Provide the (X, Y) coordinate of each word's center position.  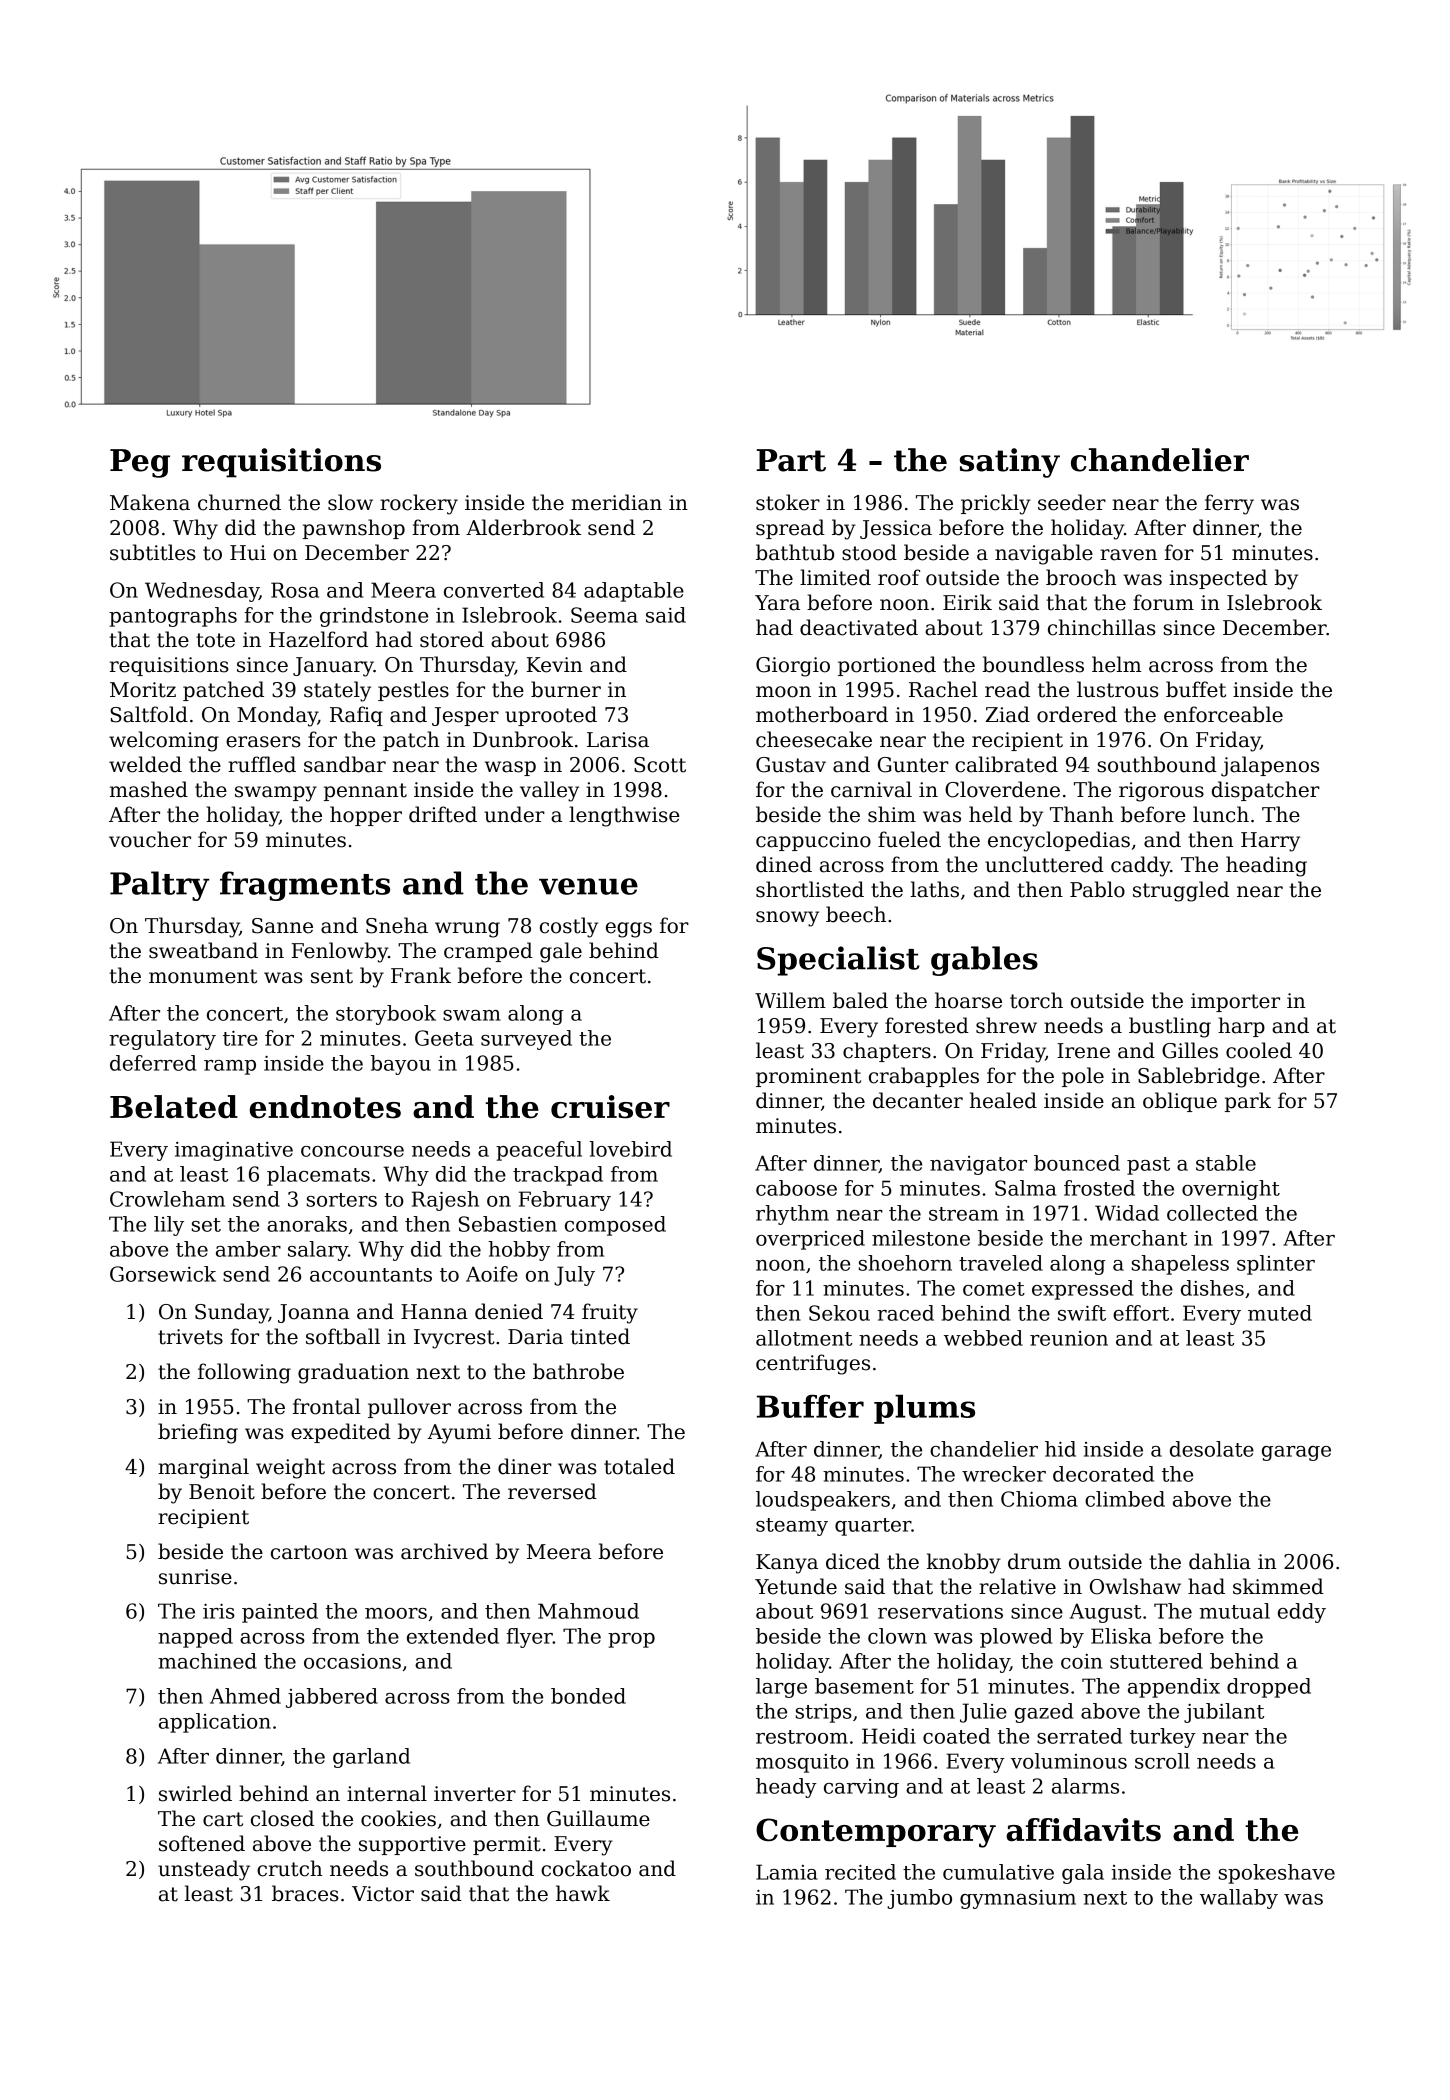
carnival (871, 789)
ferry (1229, 504)
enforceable (1223, 714)
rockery (419, 504)
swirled (195, 1793)
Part (791, 460)
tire (240, 1038)
